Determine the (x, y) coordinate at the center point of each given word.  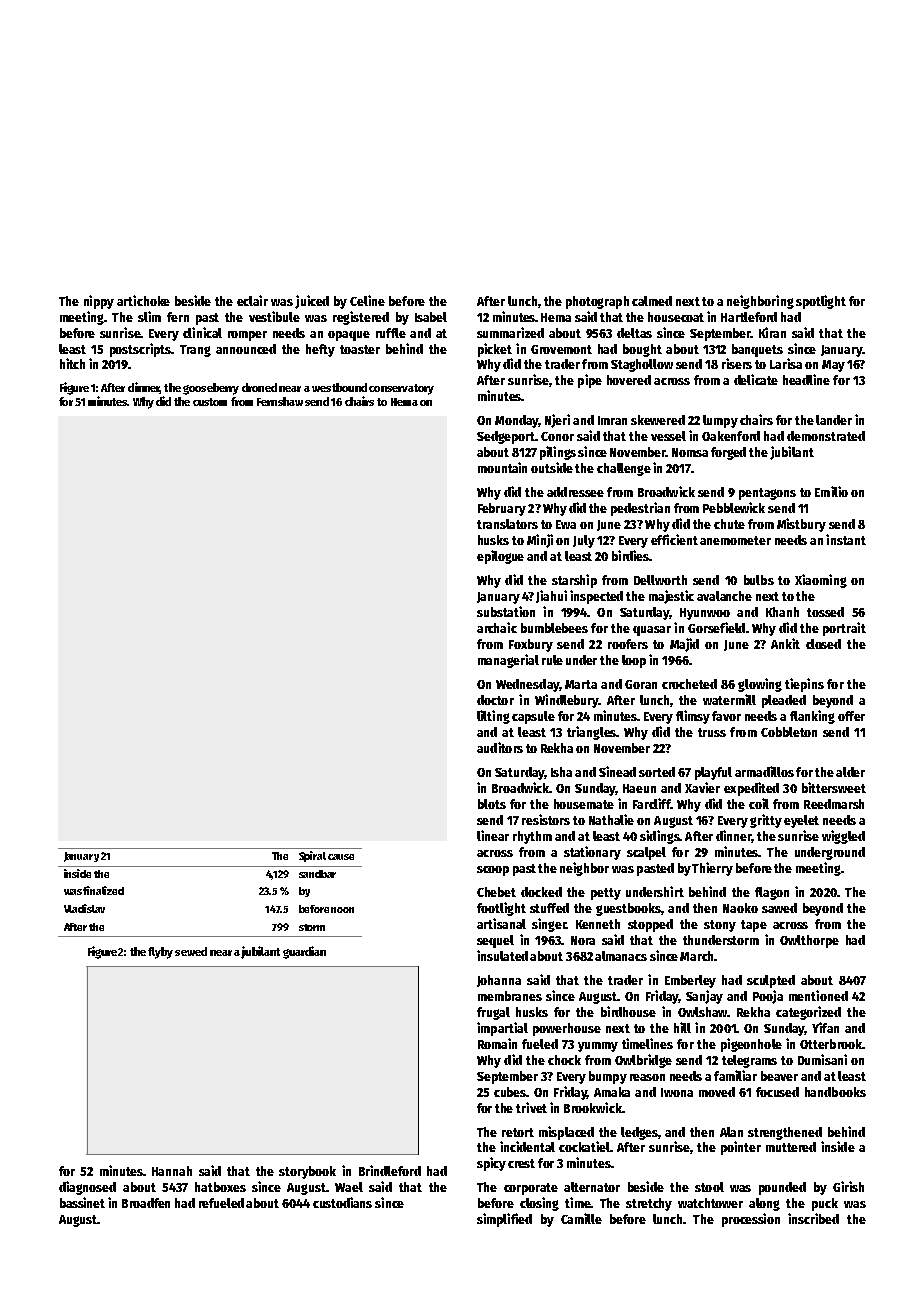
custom (210, 402)
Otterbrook (831, 1044)
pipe (590, 381)
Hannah (172, 1171)
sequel (495, 941)
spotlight (821, 302)
